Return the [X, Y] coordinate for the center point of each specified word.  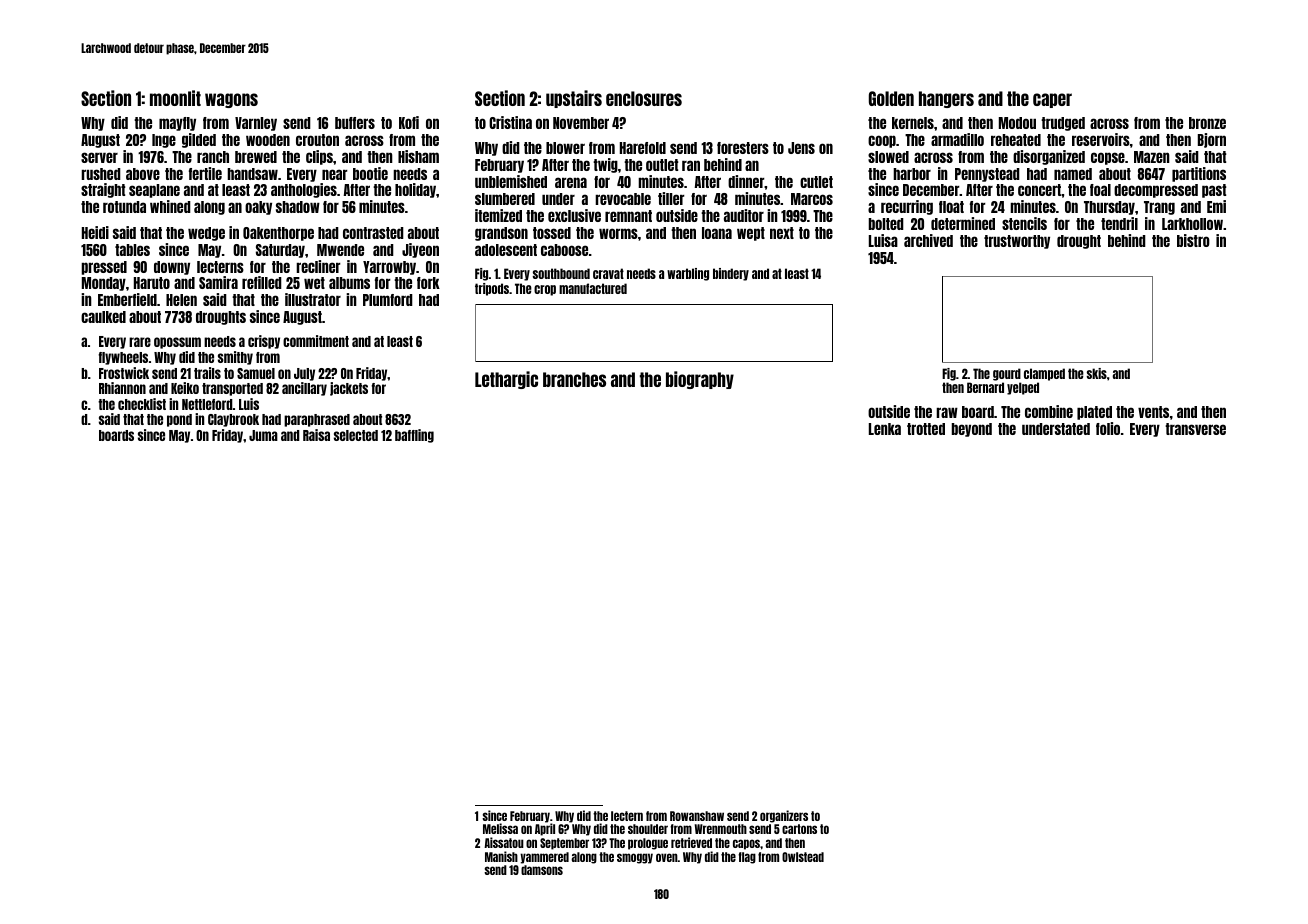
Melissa [500, 828]
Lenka [885, 429]
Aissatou [504, 842]
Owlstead [803, 857]
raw [947, 412]
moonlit [175, 98]
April [545, 830]
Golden [891, 98]
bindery [731, 274]
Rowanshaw [697, 816]
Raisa [316, 435]
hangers [946, 99]
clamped [1044, 374]
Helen [181, 300]
